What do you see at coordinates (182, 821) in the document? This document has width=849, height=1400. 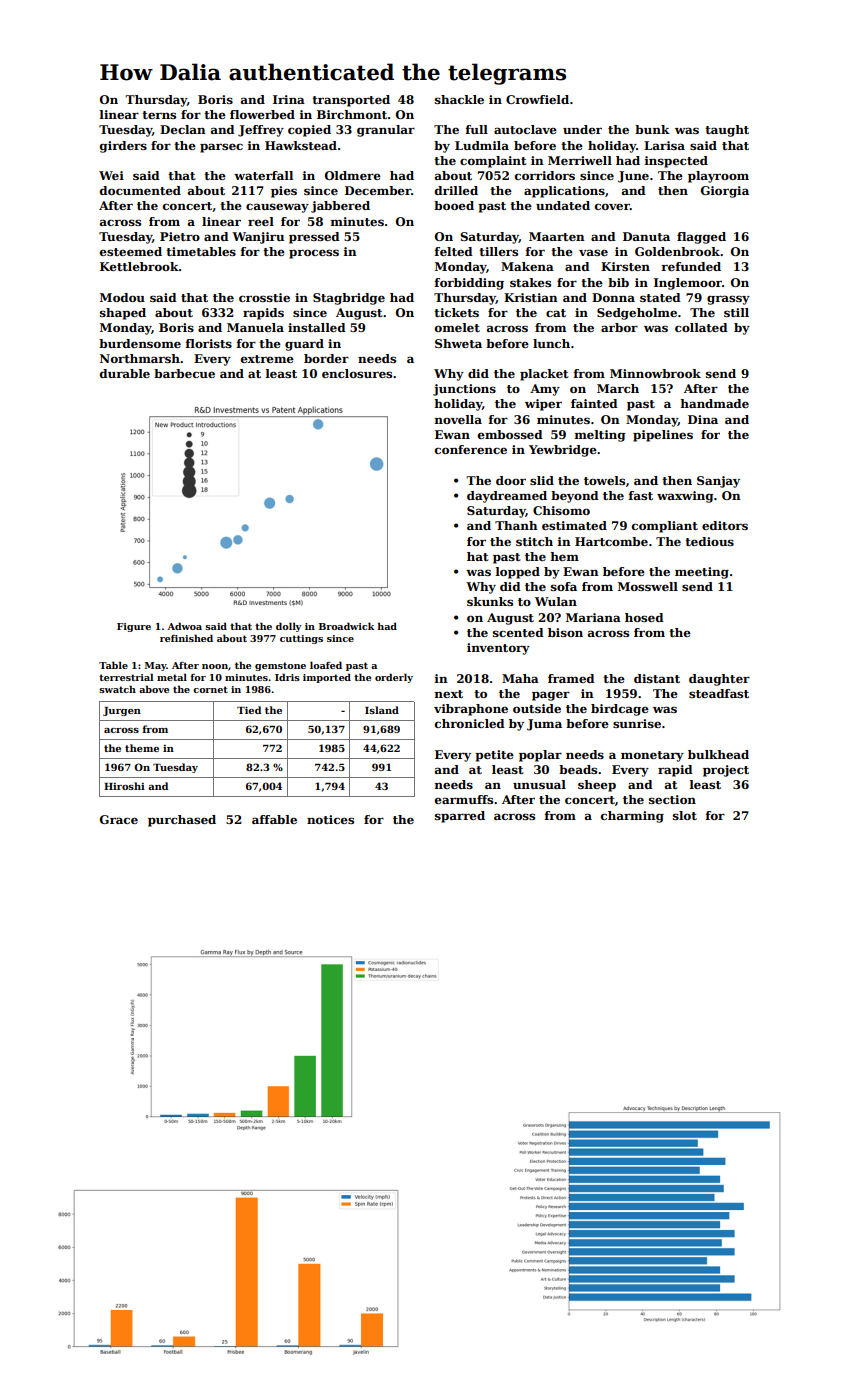 I see `purchased` at bounding box center [182, 821].
